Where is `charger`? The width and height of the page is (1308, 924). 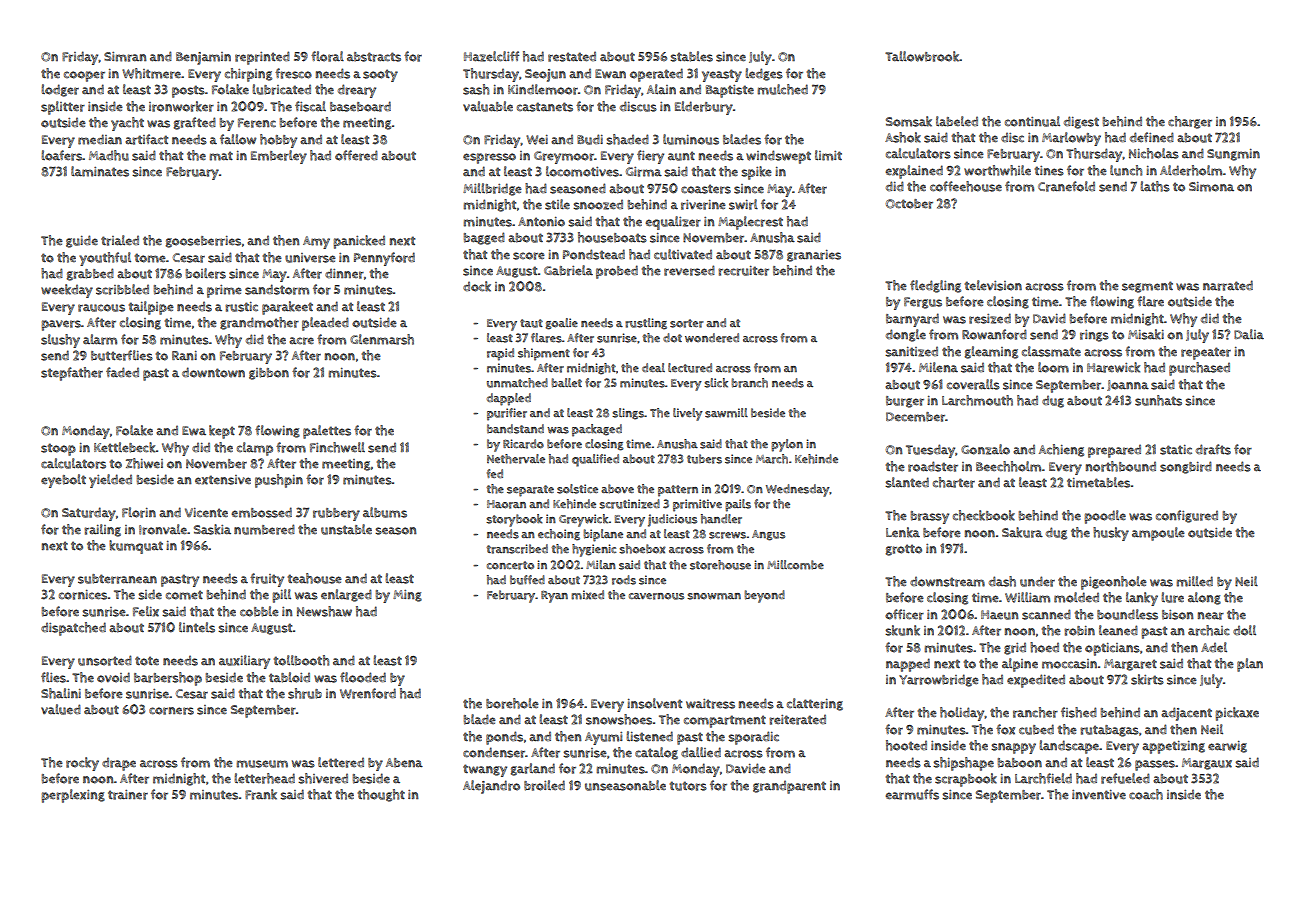 charger is located at coordinates (1190, 122).
